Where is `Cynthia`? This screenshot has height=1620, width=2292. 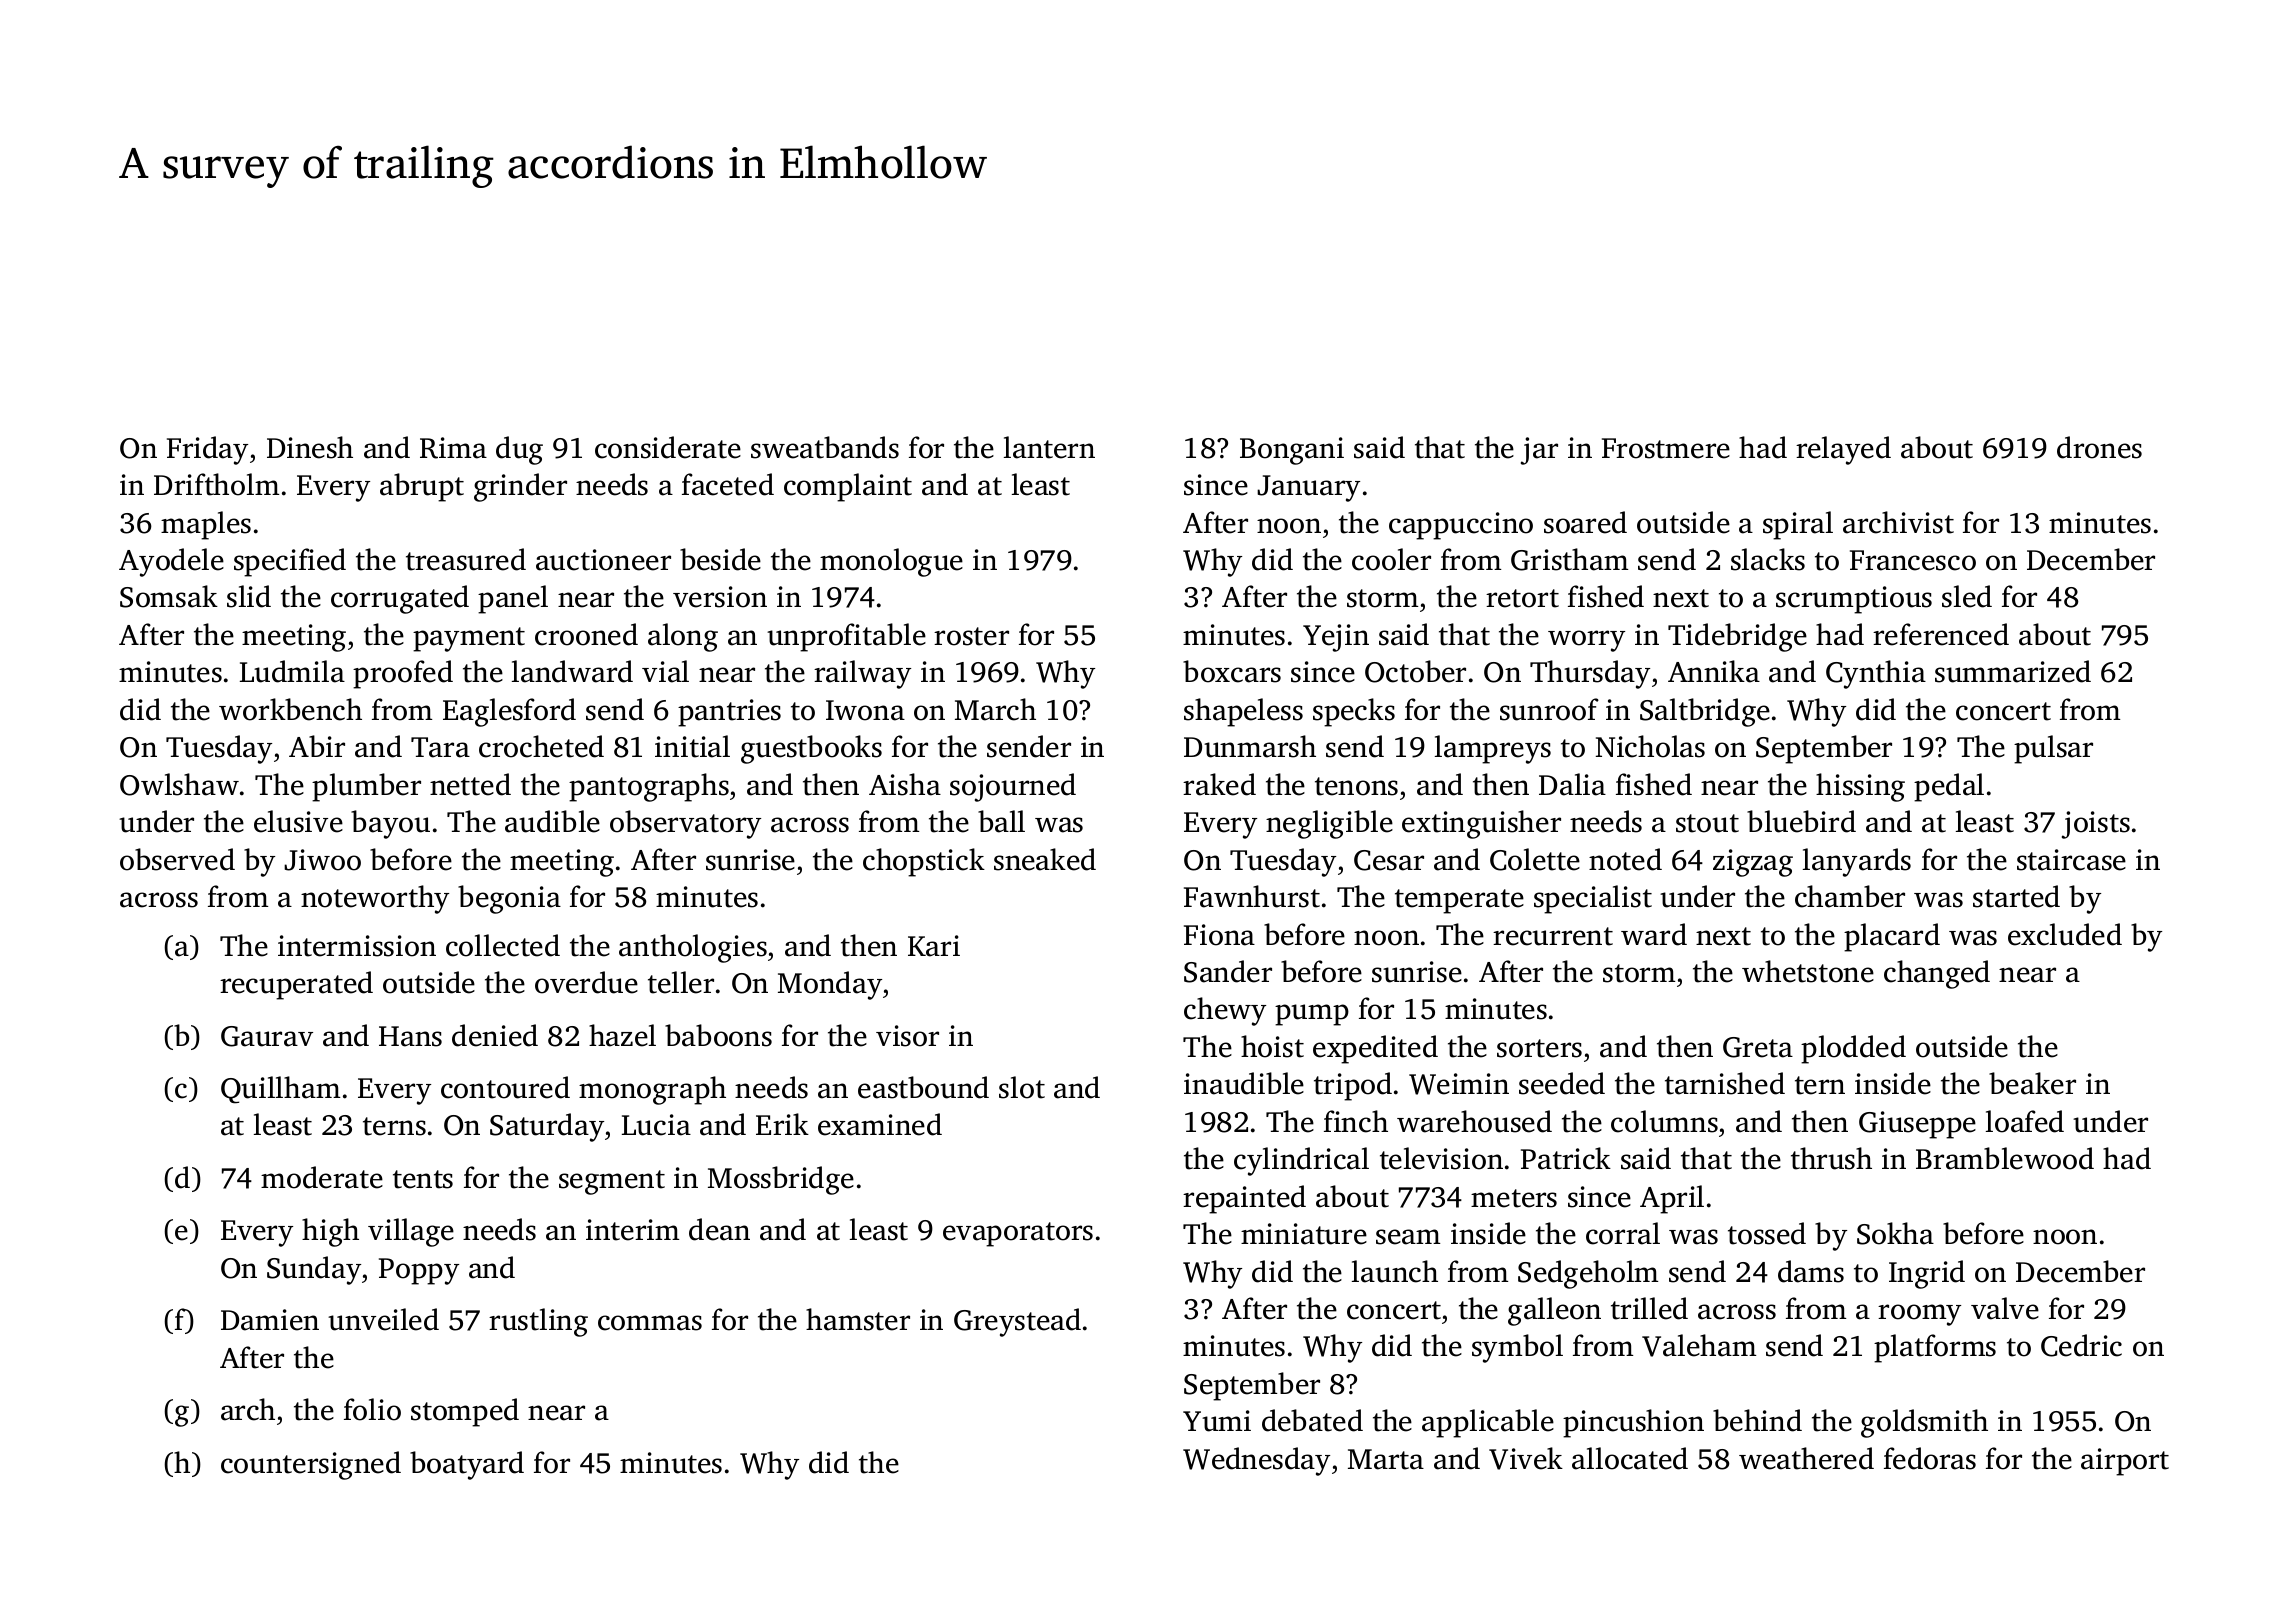 Cynthia is located at coordinates (1876, 674).
